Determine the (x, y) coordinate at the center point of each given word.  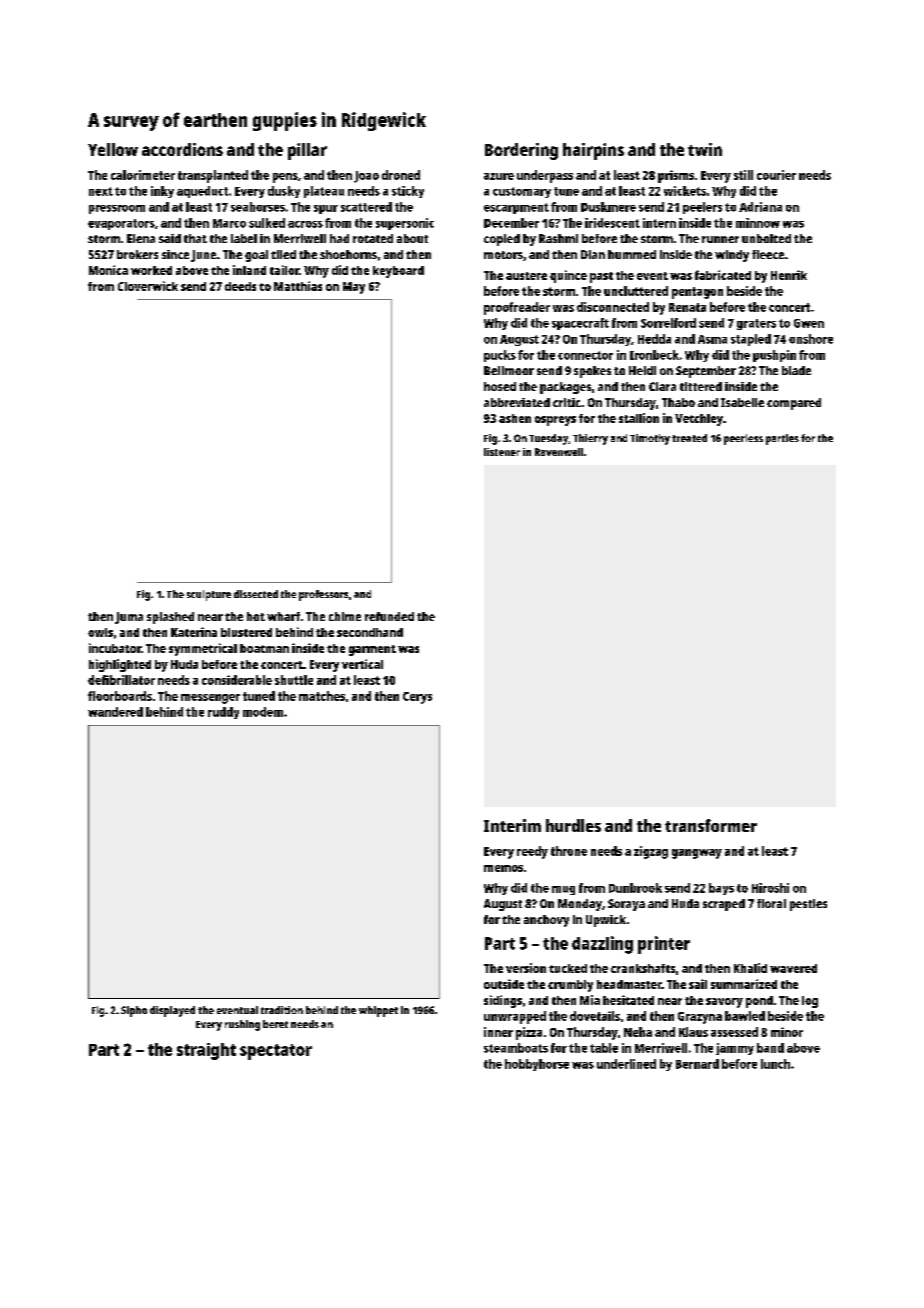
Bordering (521, 151)
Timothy (650, 439)
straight (206, 1051)
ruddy (223, 713)
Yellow (113, 149)
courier (776, 175)
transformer (711, 825)
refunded (389, 616)
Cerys (417, 698)
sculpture (209, 595)
